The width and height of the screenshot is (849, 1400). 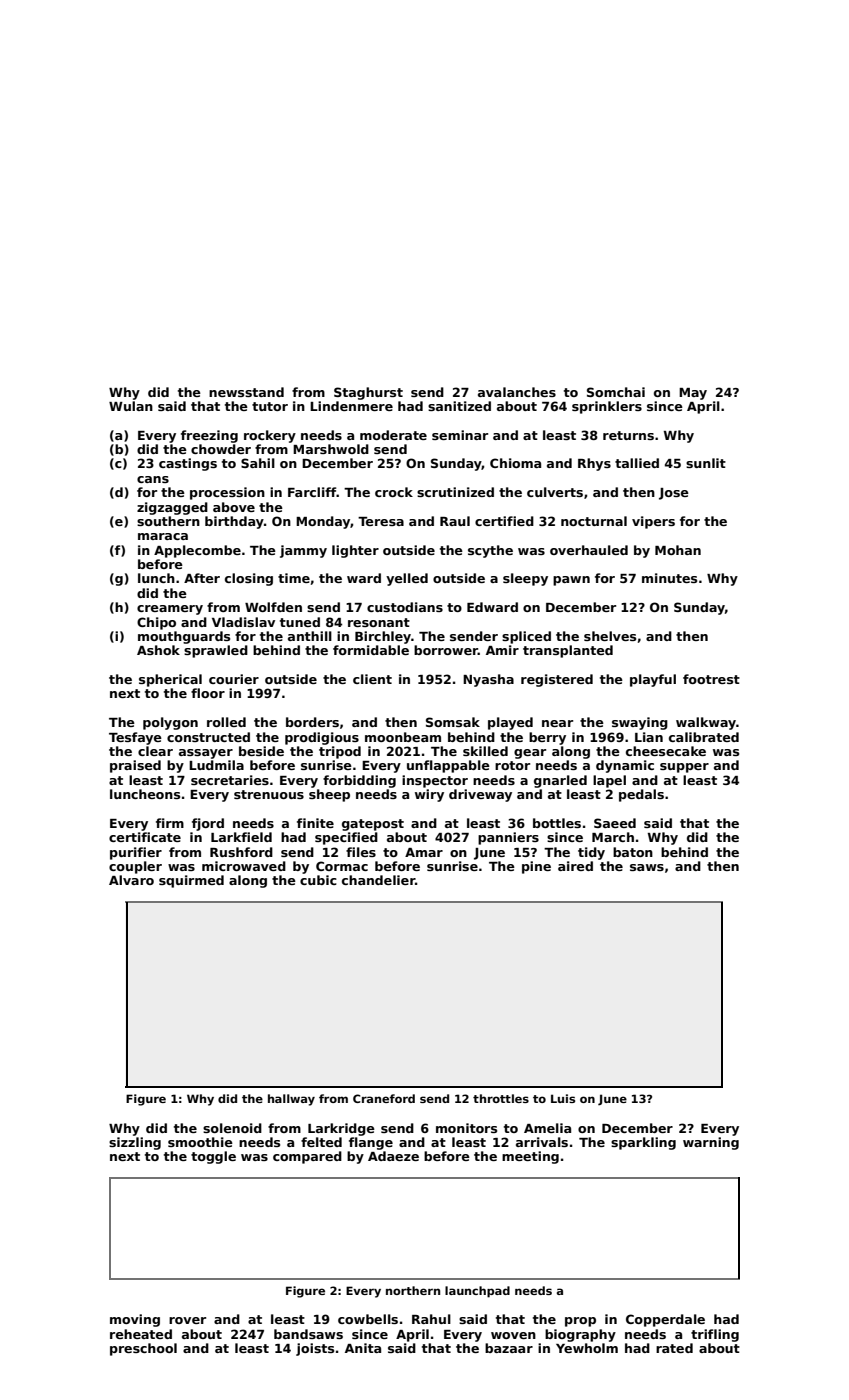 I want to click on joists, so click(x=315, y=1349).
